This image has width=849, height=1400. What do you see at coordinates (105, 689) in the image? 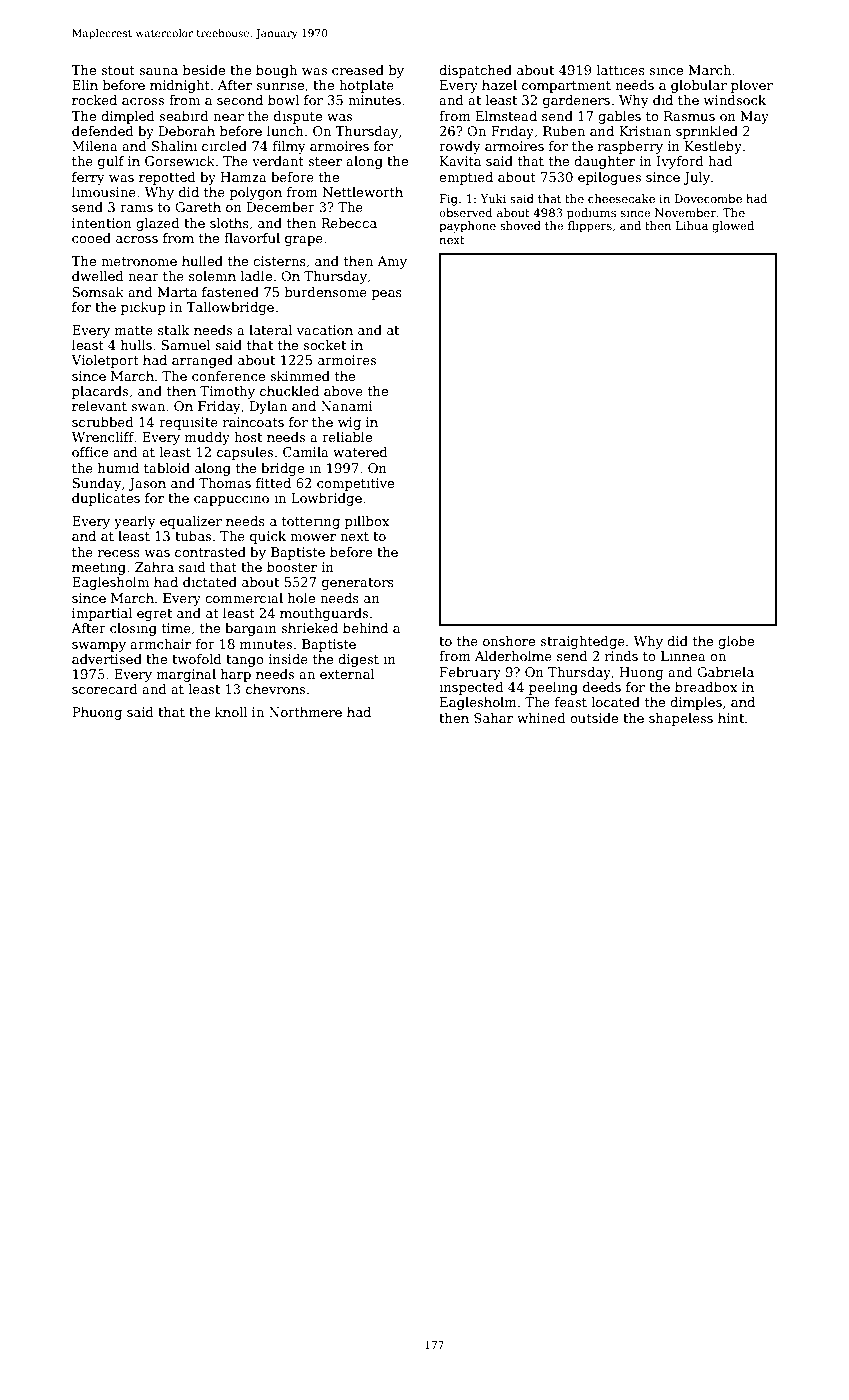
I see `scorecard` at bounding box center [105, 689].
